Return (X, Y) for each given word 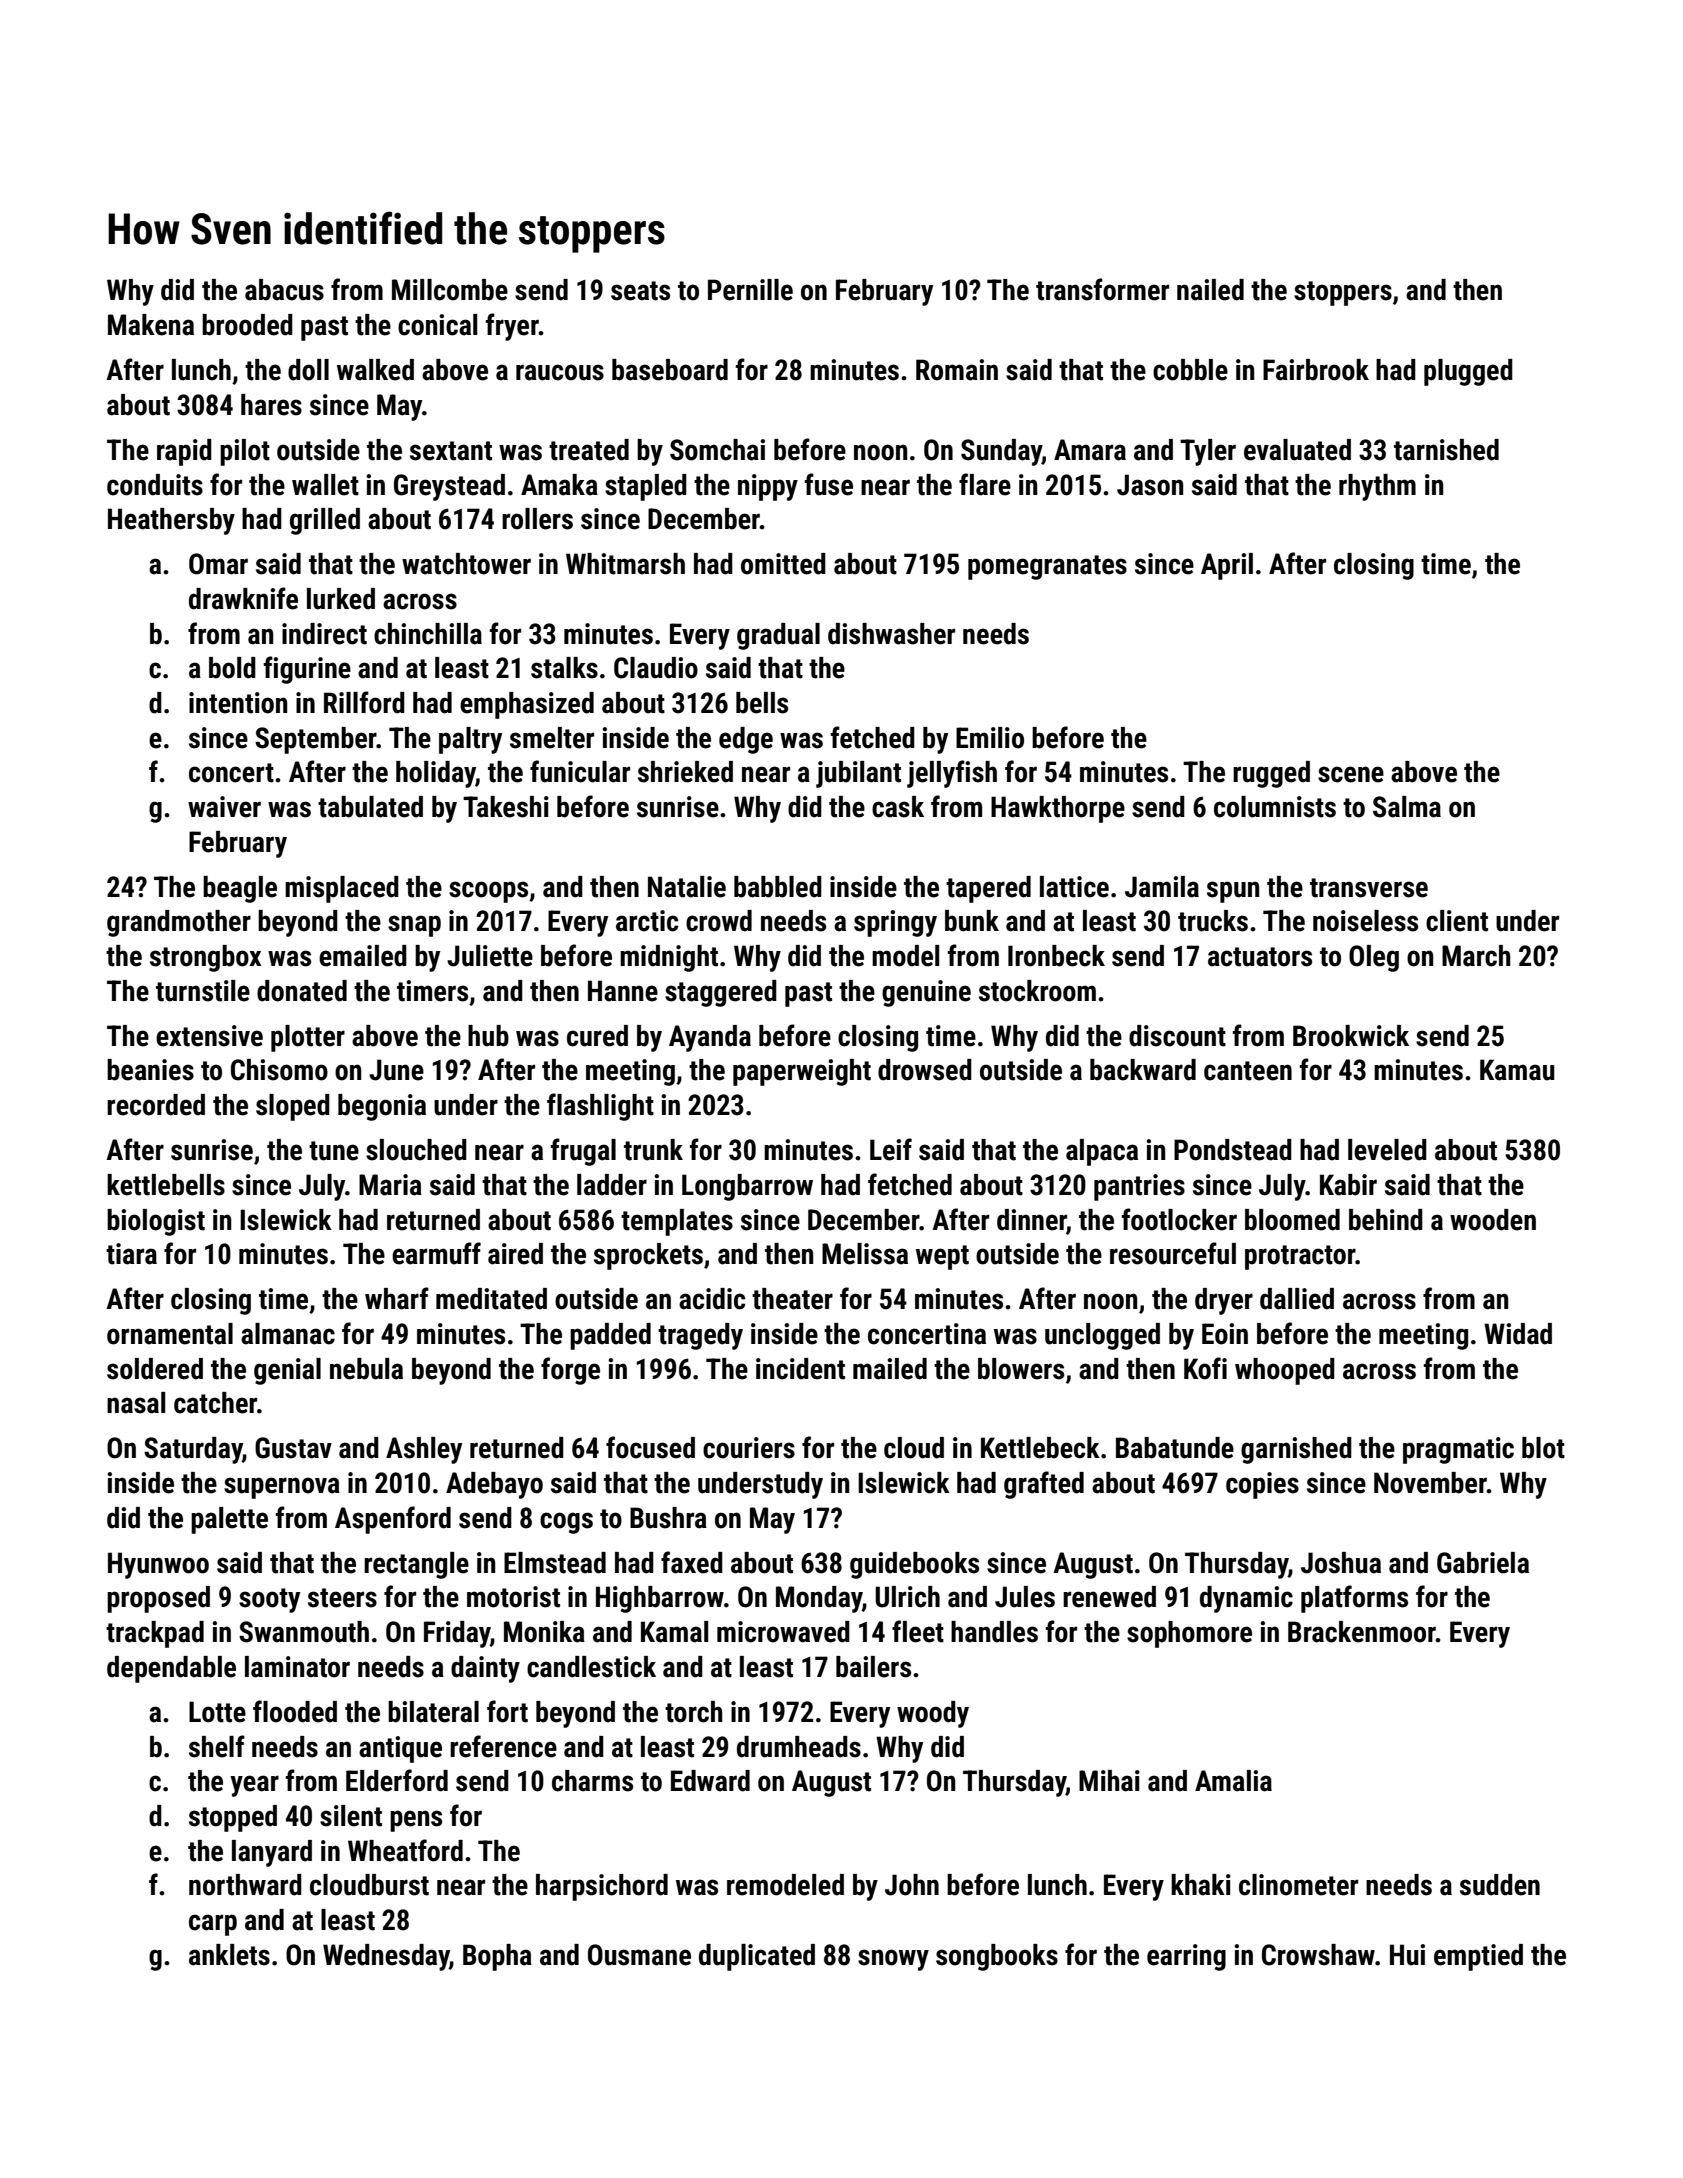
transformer (1102, 289)
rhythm (1377, 487)
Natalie (687, 887)
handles (994, 1632)
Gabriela (1483, 1563)
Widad (1518, 1334)
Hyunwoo (158, 1565)
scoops (488, 892)
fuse (829, 484)
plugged (1468, 372)
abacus (284, 290)
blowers (1021, 1369)
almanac (288, 1334)
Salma (1407, 807)
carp (213, 1925)
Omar (218, 564)
